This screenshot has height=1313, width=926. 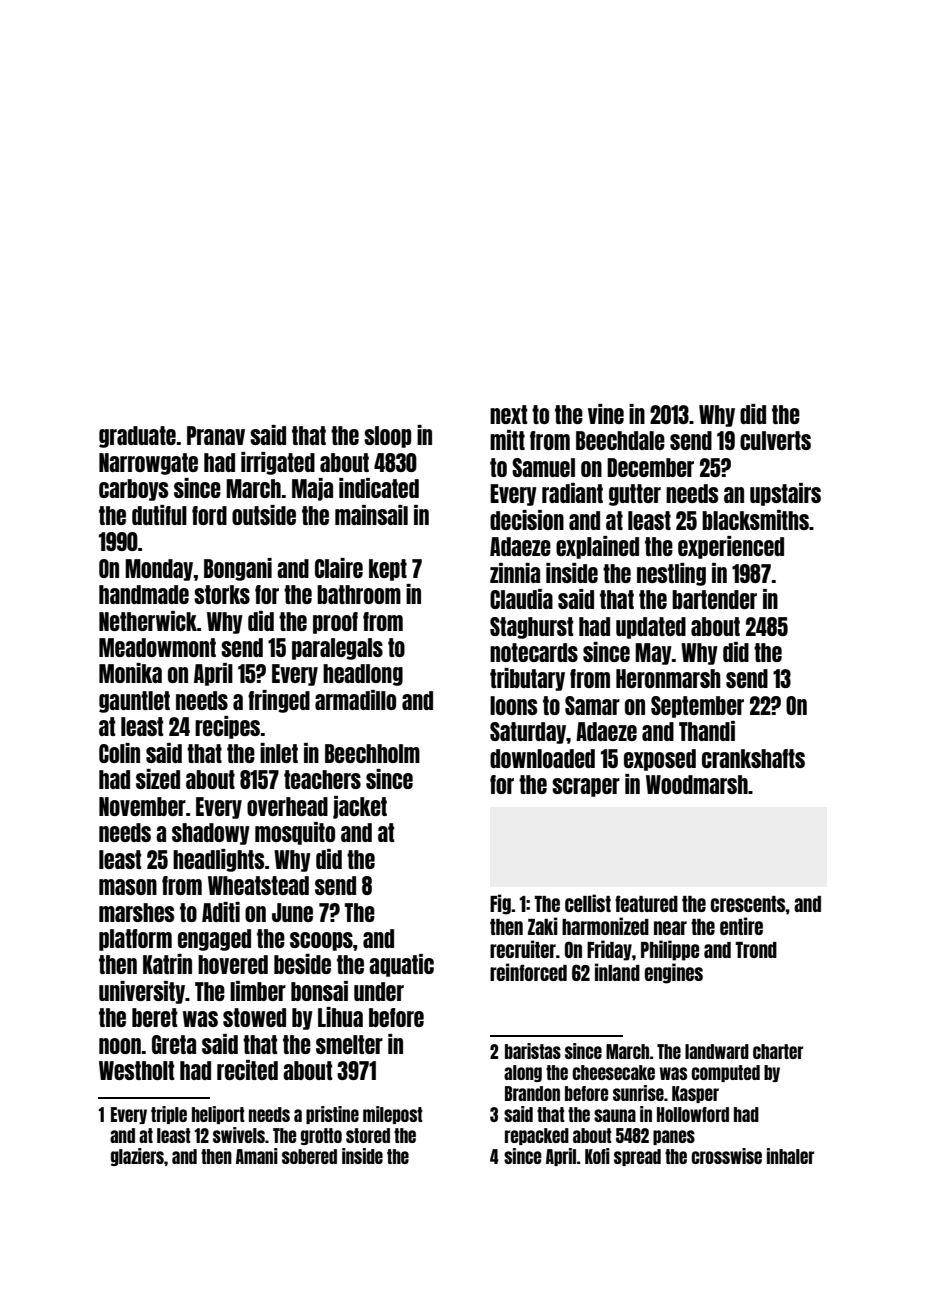 I want to click on sloop, so click(x=387, y=437).
